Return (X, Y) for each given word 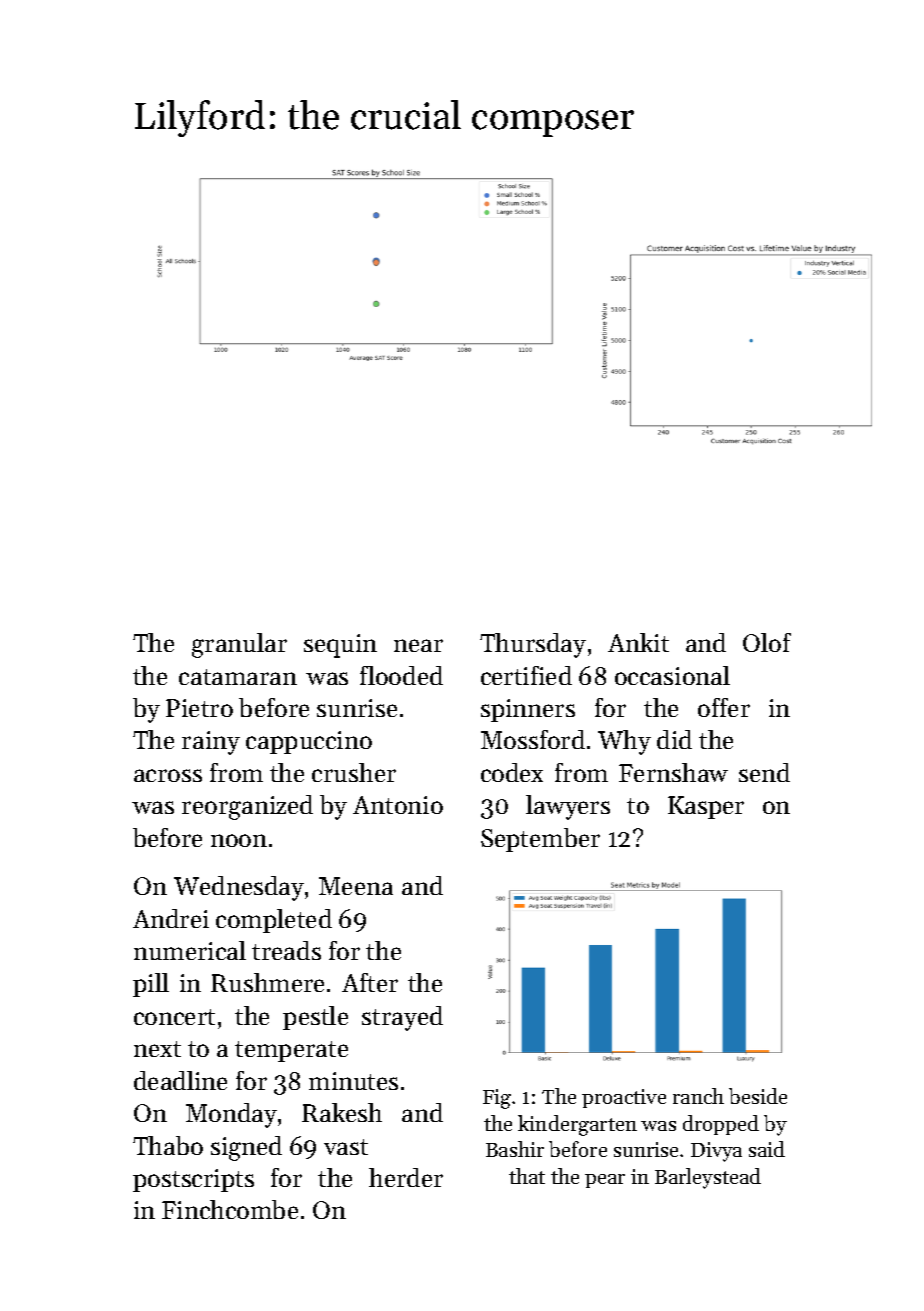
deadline (180, 1080)
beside (758, 1096)
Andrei (171, 918)
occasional (672, 675)
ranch (698, 1096)
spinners (528, 710)
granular (239, 645)
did (674, 739)
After (370, 982)
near (418, 645)
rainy (211, 743)
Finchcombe (230, 1209)
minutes (353, 1081)
